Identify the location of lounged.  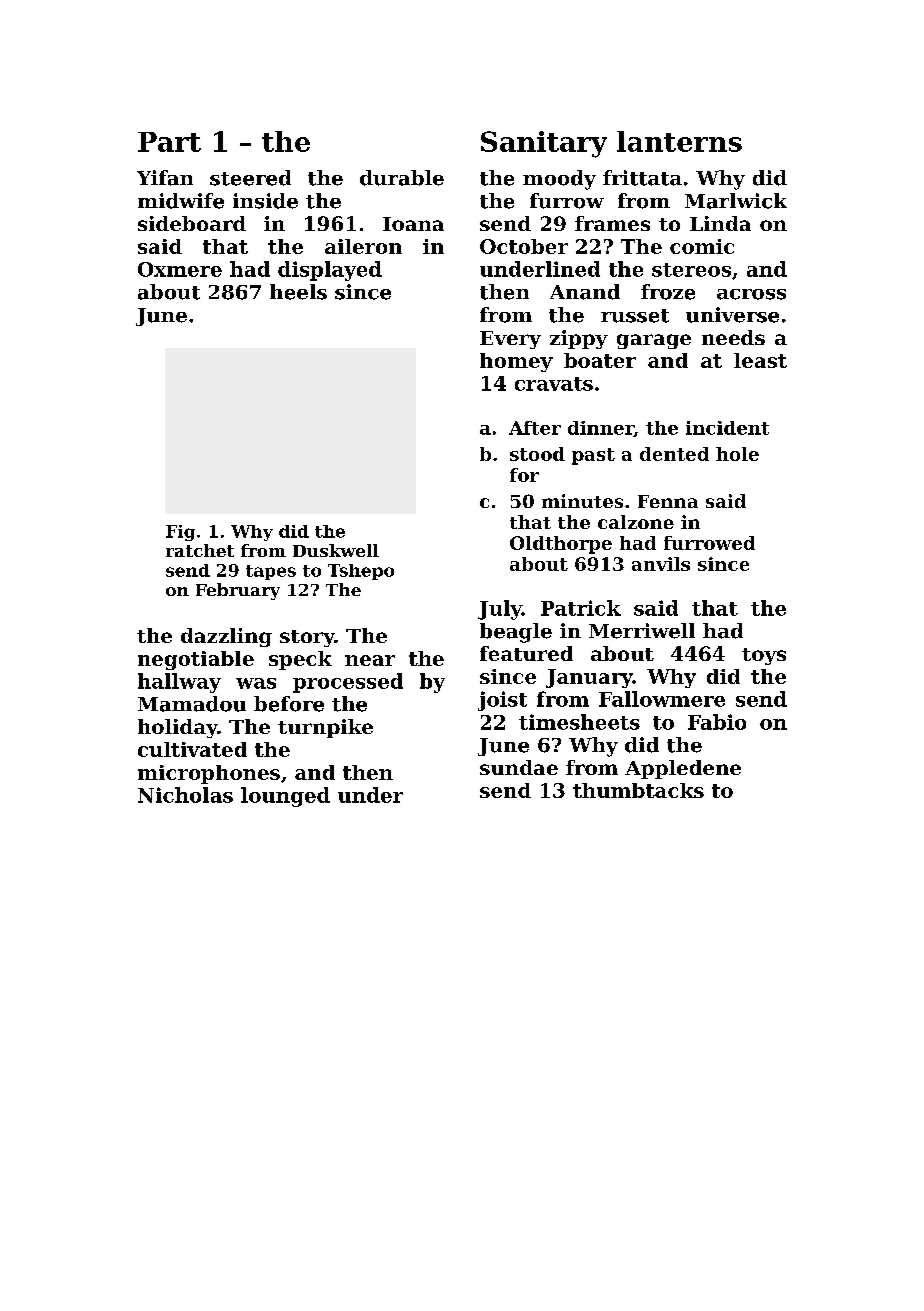
(285, 797).
